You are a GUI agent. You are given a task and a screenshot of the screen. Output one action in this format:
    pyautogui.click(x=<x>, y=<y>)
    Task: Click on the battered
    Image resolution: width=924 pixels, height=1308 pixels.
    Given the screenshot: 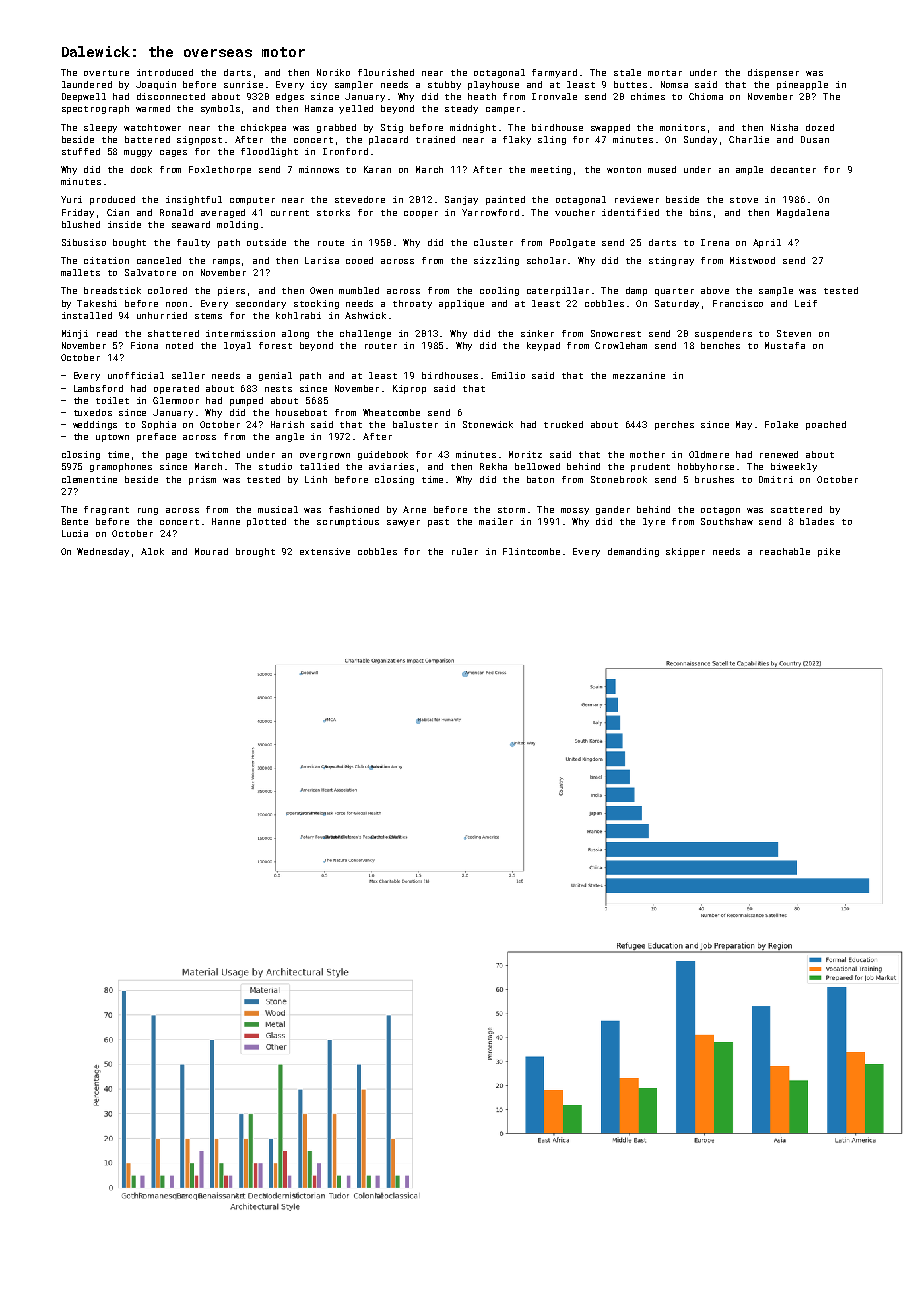 What is the action you would take?
    pyautogui.click(x=147, y=139)
